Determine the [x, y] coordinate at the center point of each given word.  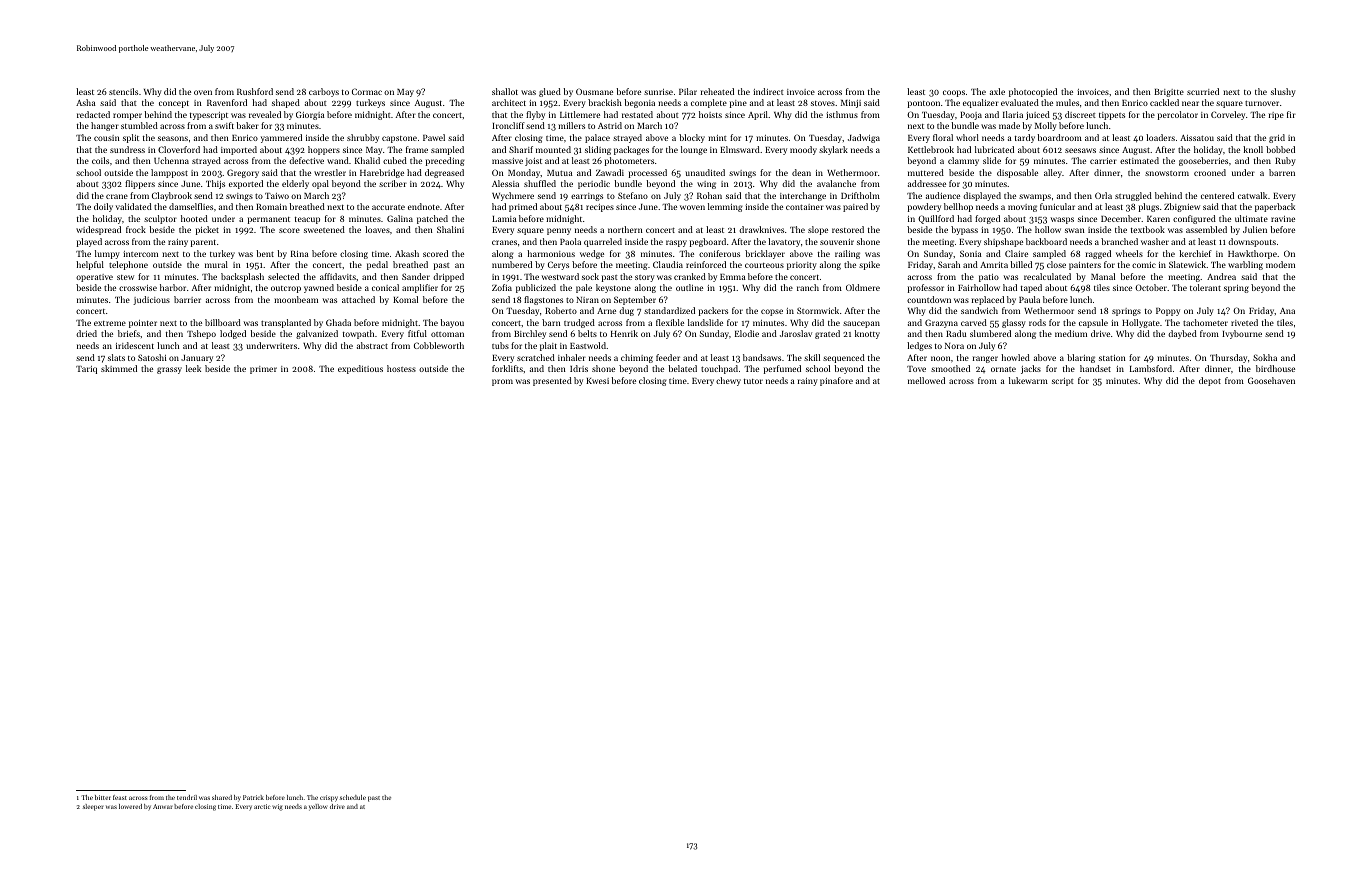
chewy [728, 381]
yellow [318, 807]
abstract [372, 345]
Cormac [367, 91]
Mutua [560, 173]
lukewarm [1028, 380]
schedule [353, 797]
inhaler [572, 357]
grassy [169, 370]
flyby [535, 115]
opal [320, 184]
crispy [329, 798]
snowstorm [1167, 173]
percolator [1178, 115]
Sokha [1265, 357]
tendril [187, 797]
